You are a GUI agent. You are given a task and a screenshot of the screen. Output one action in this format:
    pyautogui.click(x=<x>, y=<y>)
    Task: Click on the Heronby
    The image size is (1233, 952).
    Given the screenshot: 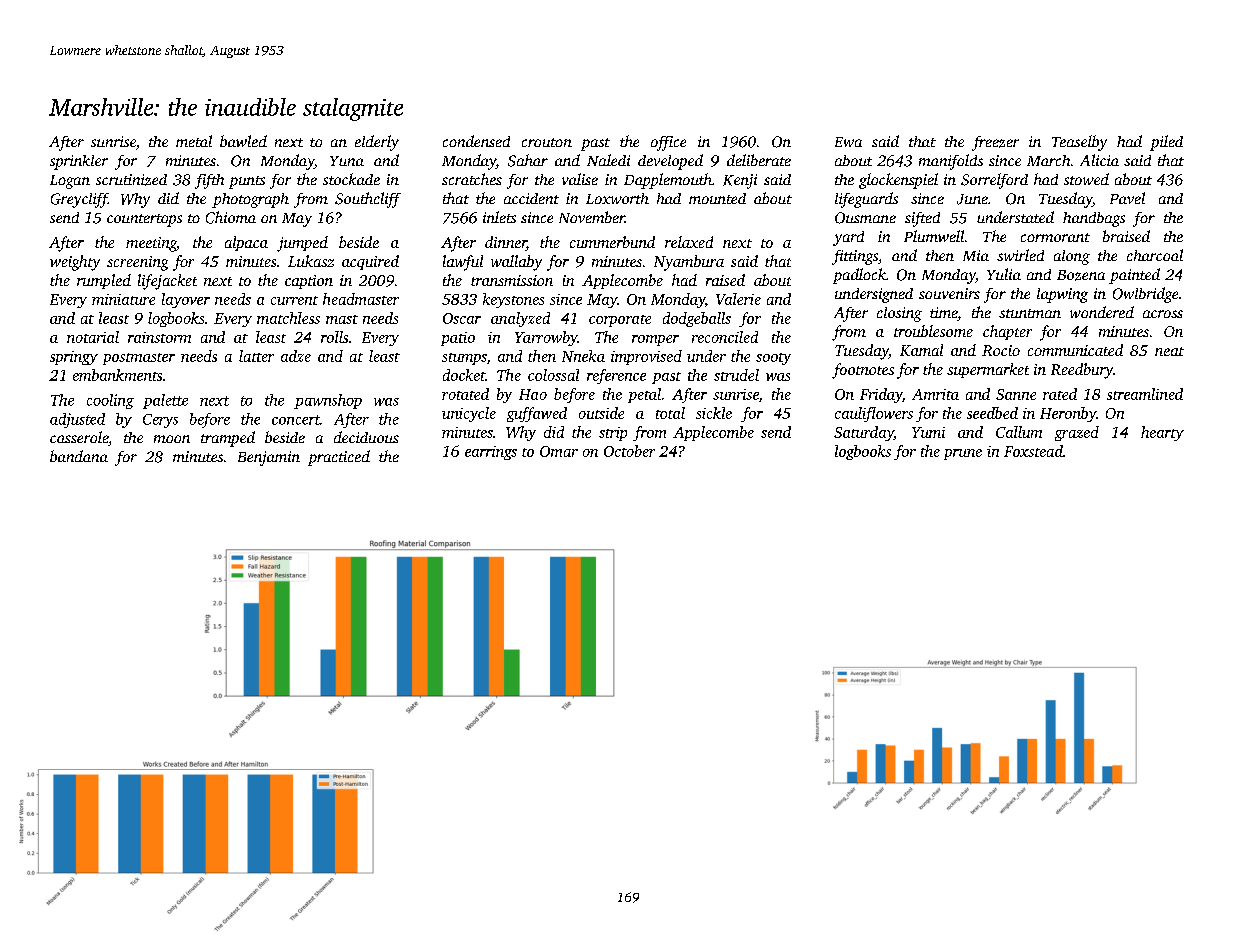 What is the action you would take?
    pyautogui.click(x=1068, y=414)
